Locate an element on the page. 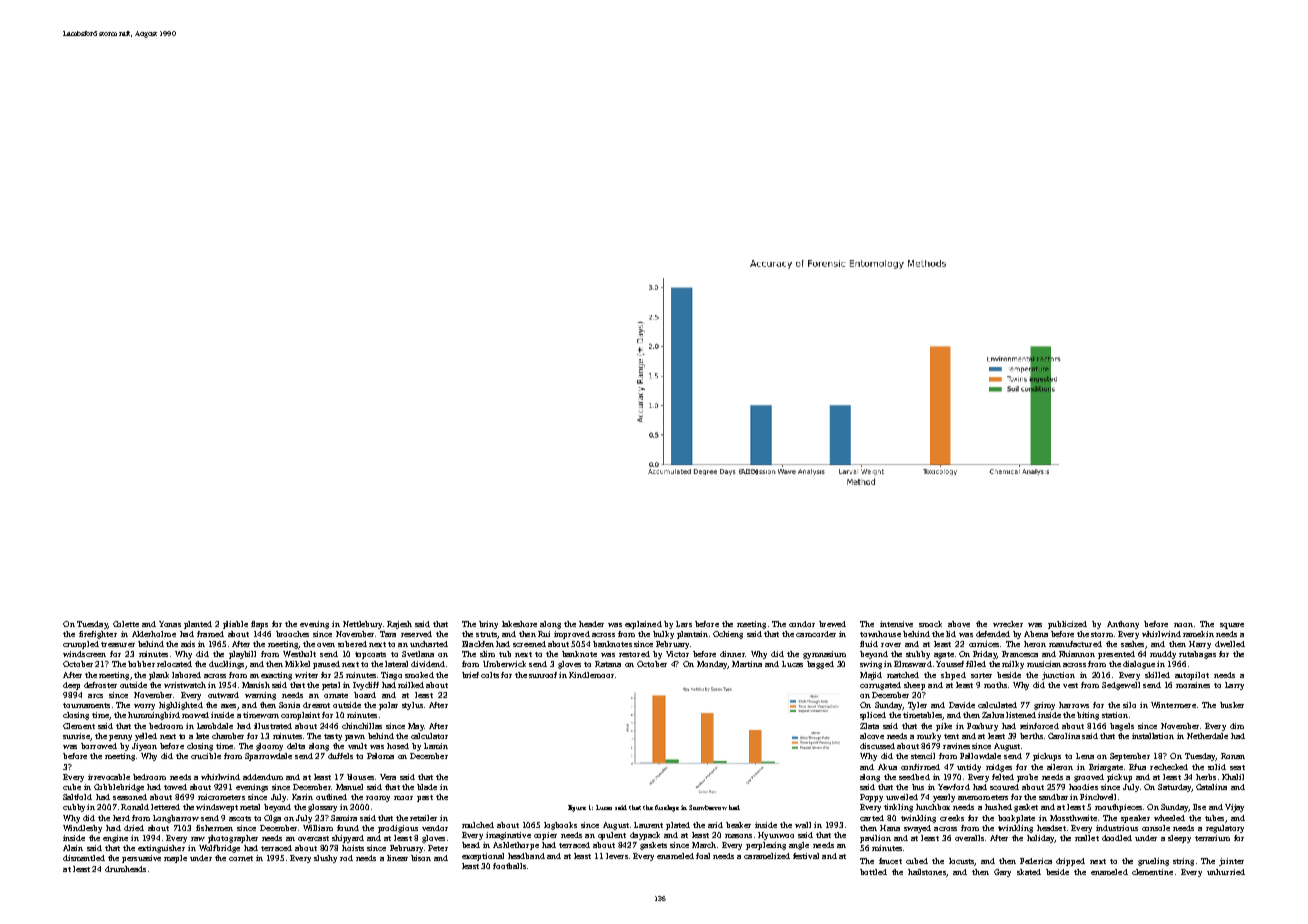 The image size is (1308, 924). rutabagas is located at coordinates (1197, 655).
